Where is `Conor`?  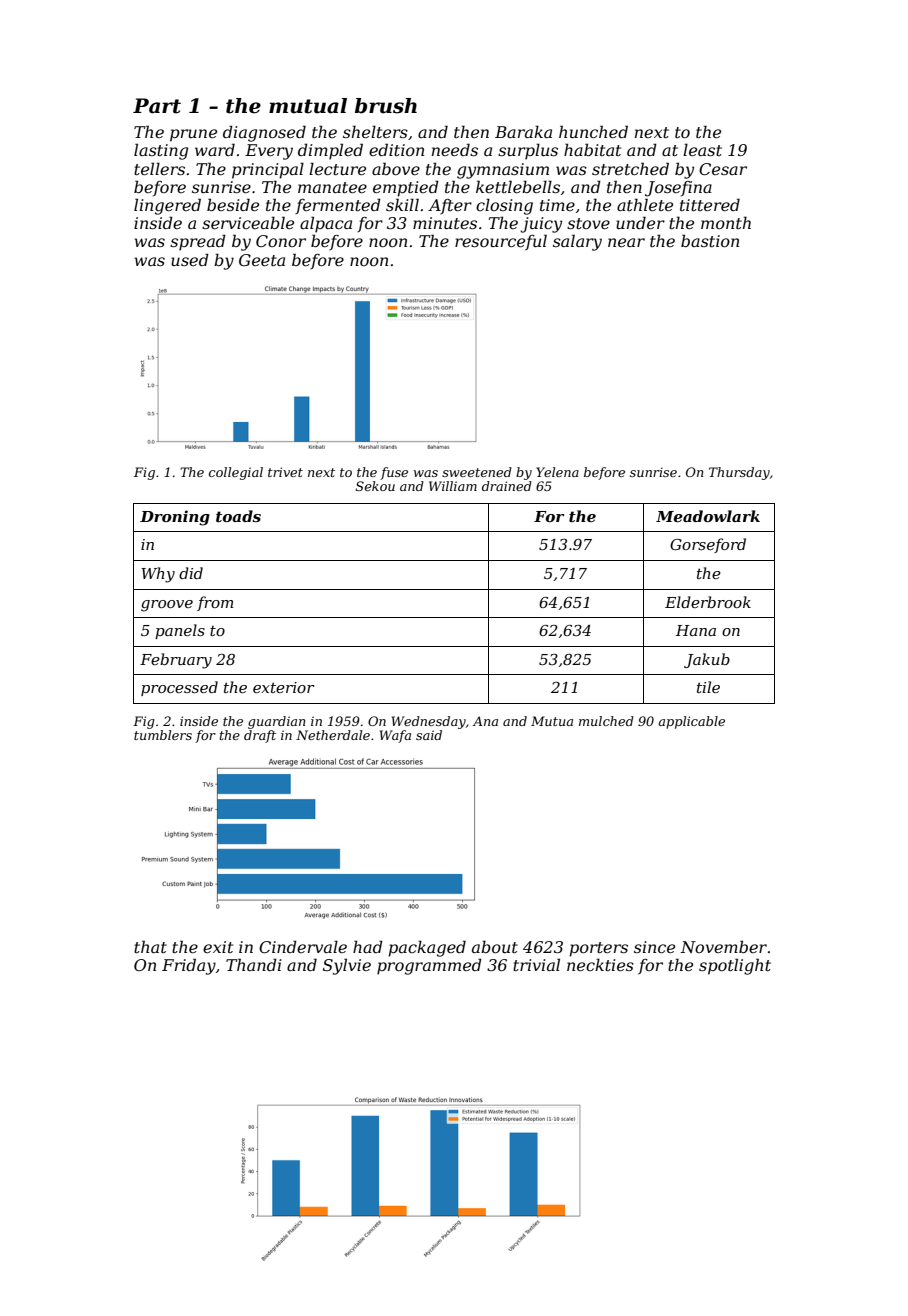 Conor is located at coordinates (281, 241).
